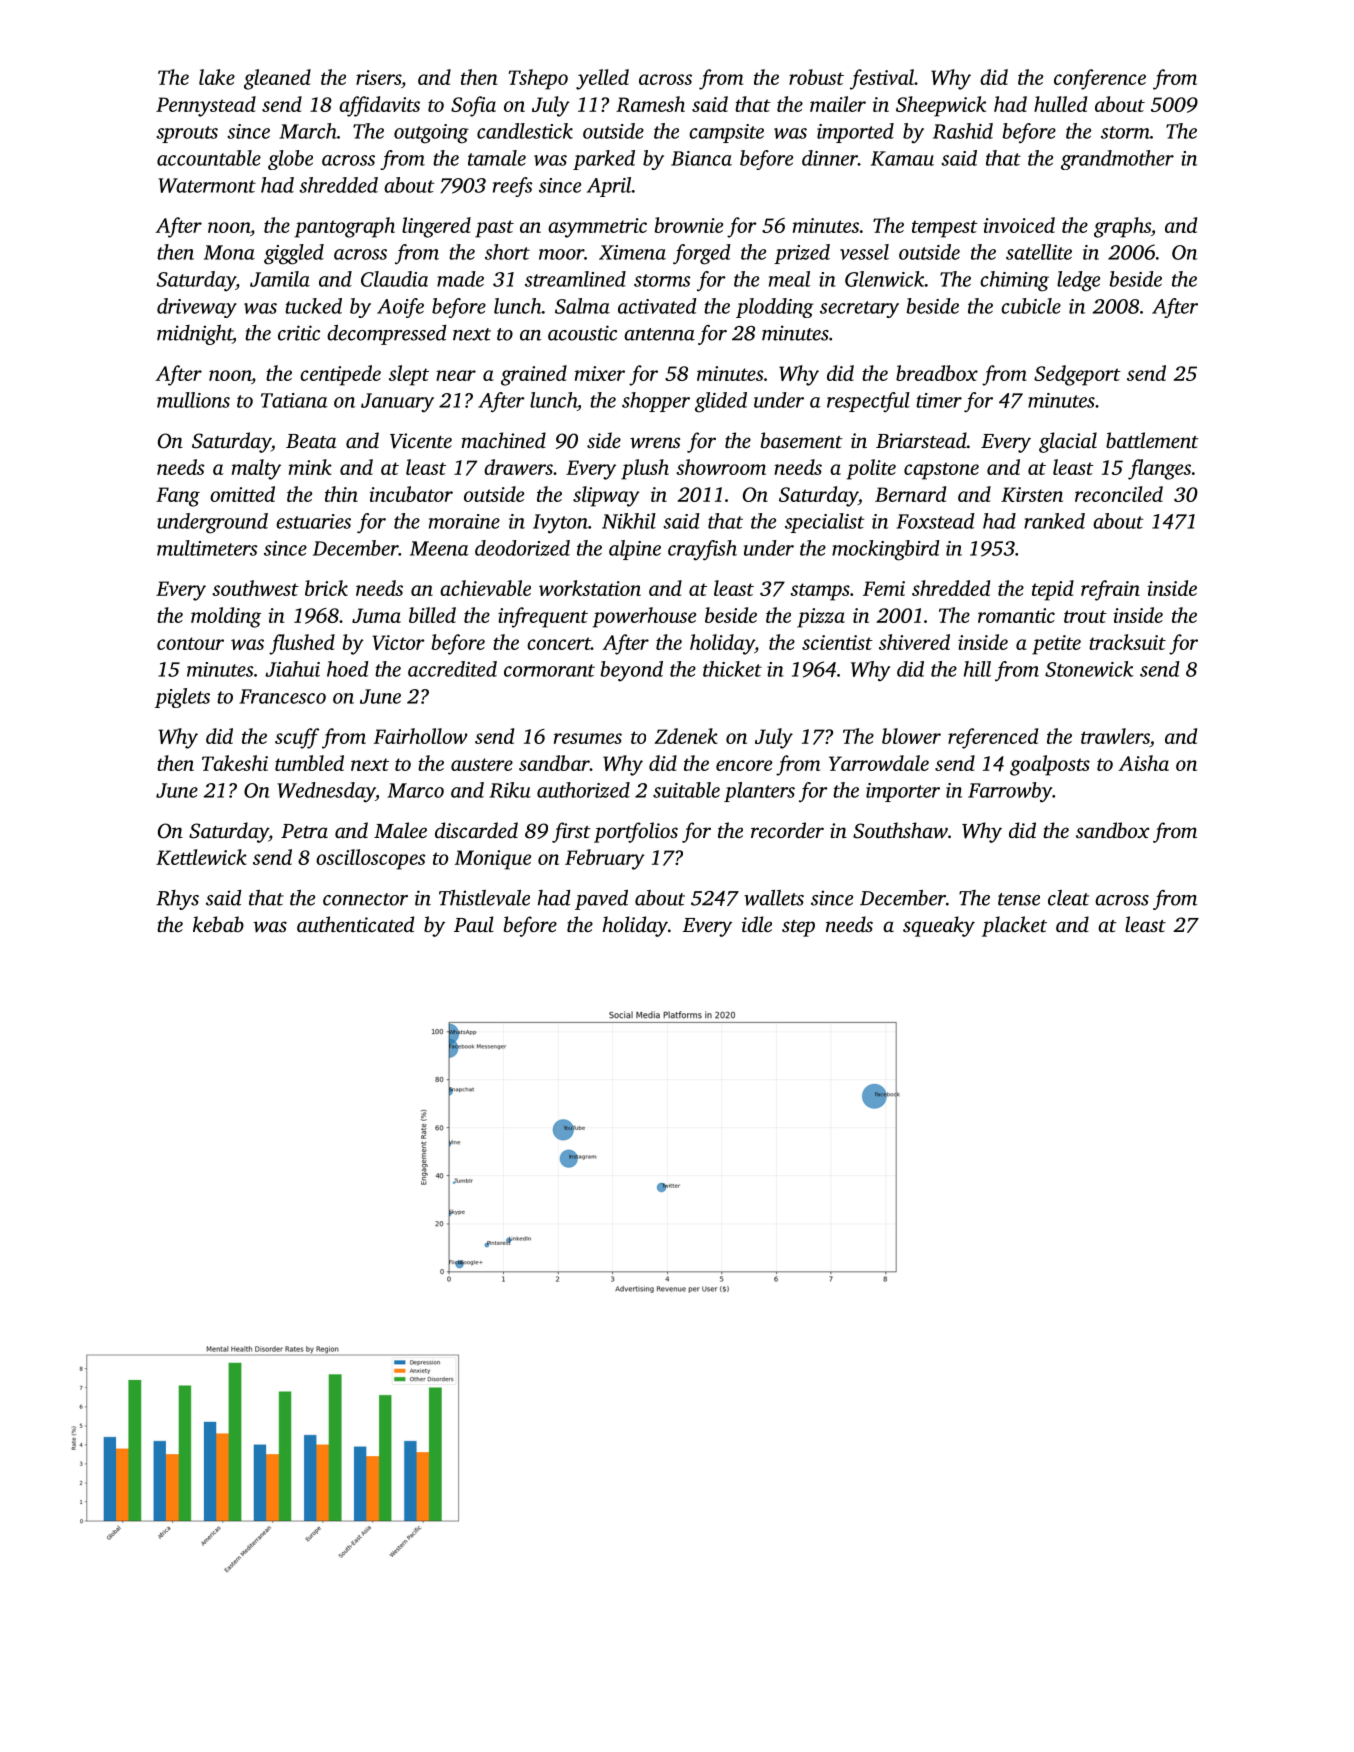 The width and height of the page is (1354, 1752). I want to click on plush, so click(645, 469).
